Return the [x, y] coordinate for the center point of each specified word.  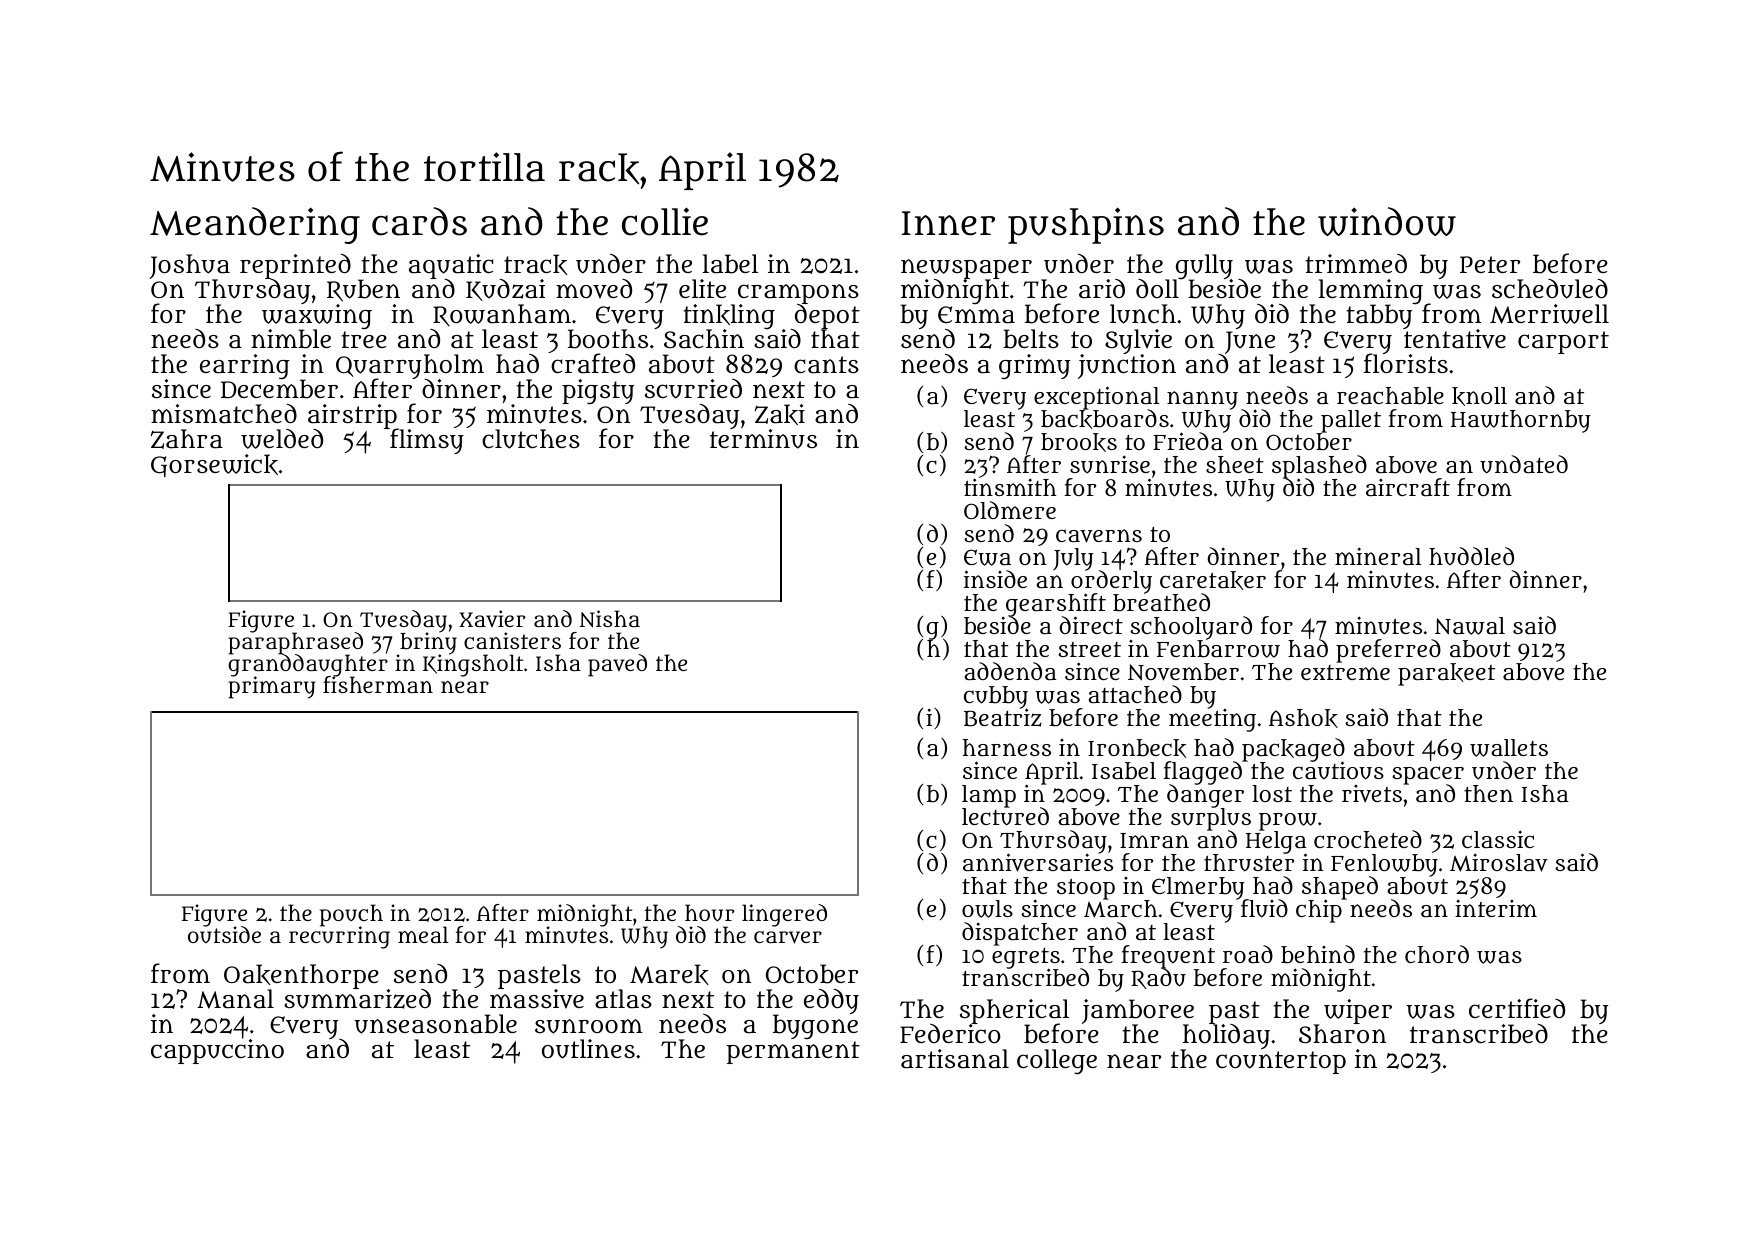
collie [665, 221]
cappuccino [217, 1051]
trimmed [1356, 263]
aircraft [1408, 487]
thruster [1249, 862]
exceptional [1097, 398]
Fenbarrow [1218, 649]
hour [710, 913]
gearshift [1056, 605]
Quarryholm [410, 366]
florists [1406, 363]
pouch [351, 915]
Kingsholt [473, 666]
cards [419, 221]
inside [995, 579]
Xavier [492, 618]
